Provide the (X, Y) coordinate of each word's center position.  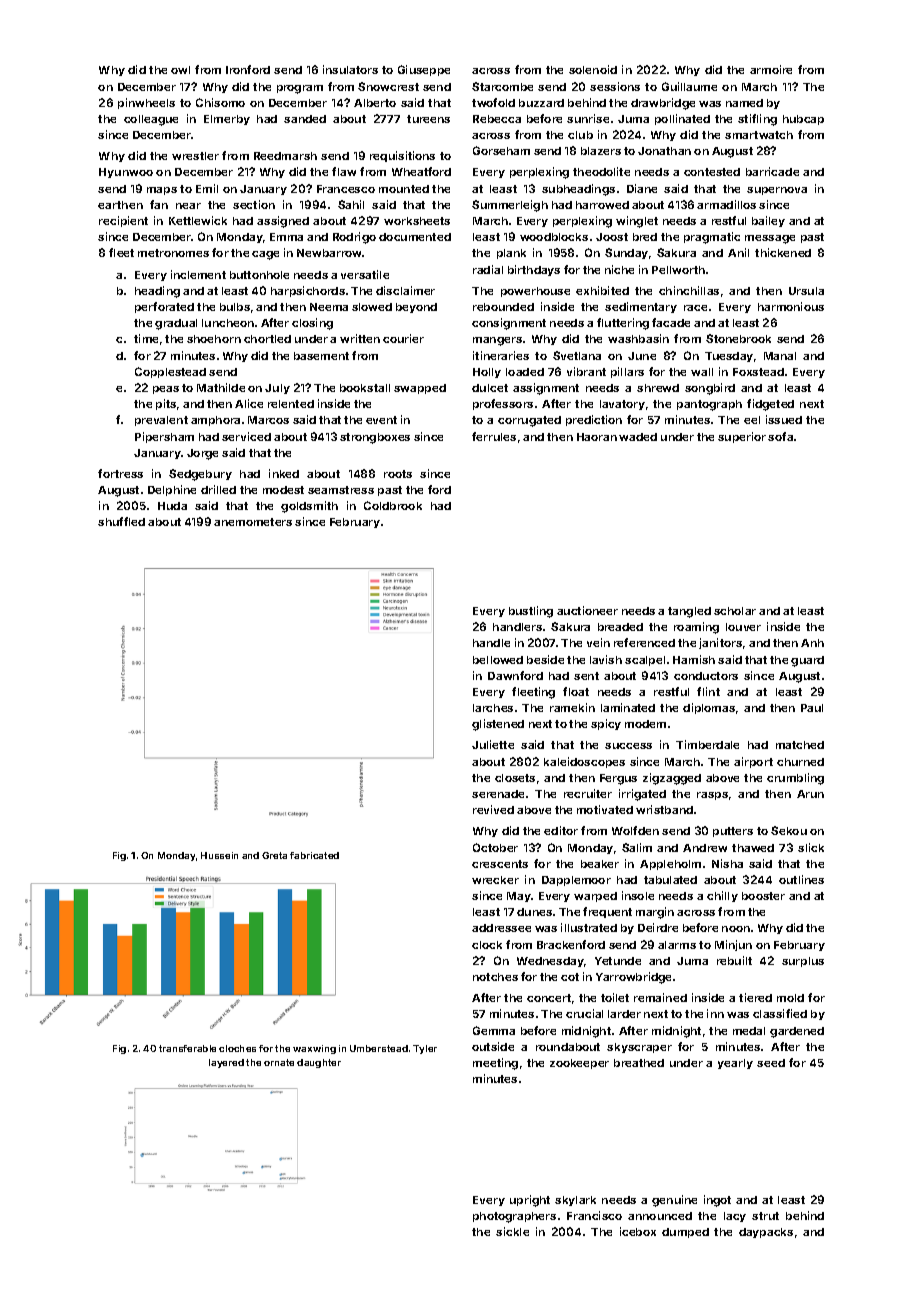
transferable (187, 1048)
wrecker (495, 880)
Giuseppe (424, 70)
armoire (771, 69)
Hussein (219, 855)
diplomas (709, 708)
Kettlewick (198, 220)
